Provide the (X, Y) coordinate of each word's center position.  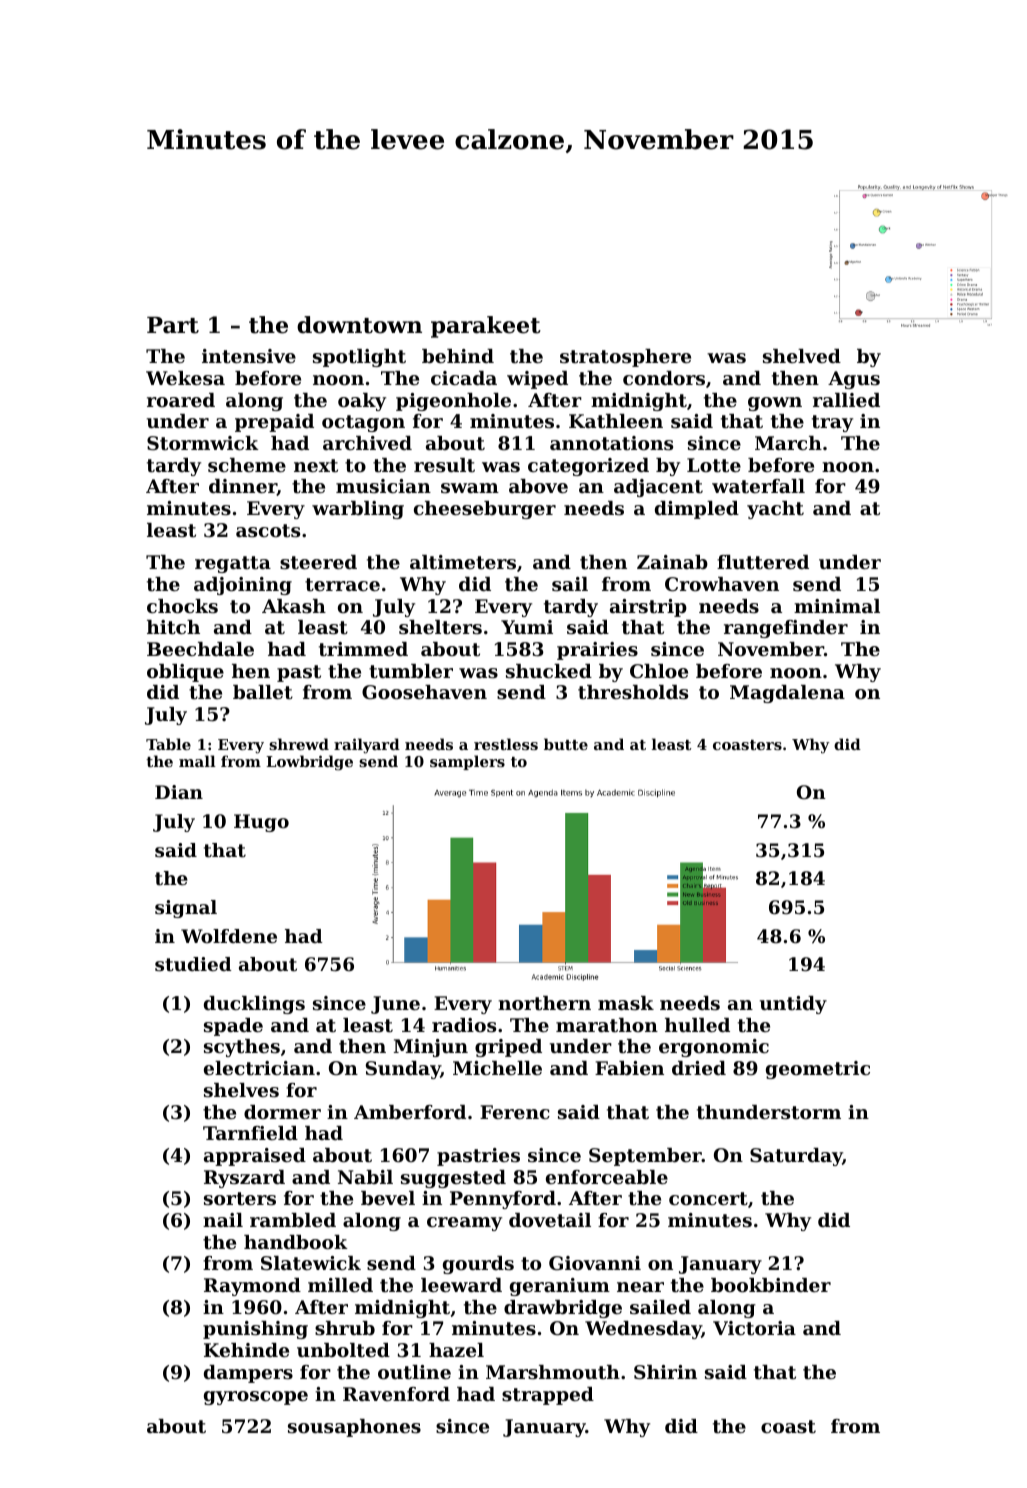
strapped (548, 1396)
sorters (240, 1199)
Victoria (754, 1328)
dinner (243, 487)
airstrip (648, 608)
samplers (467, 762)
